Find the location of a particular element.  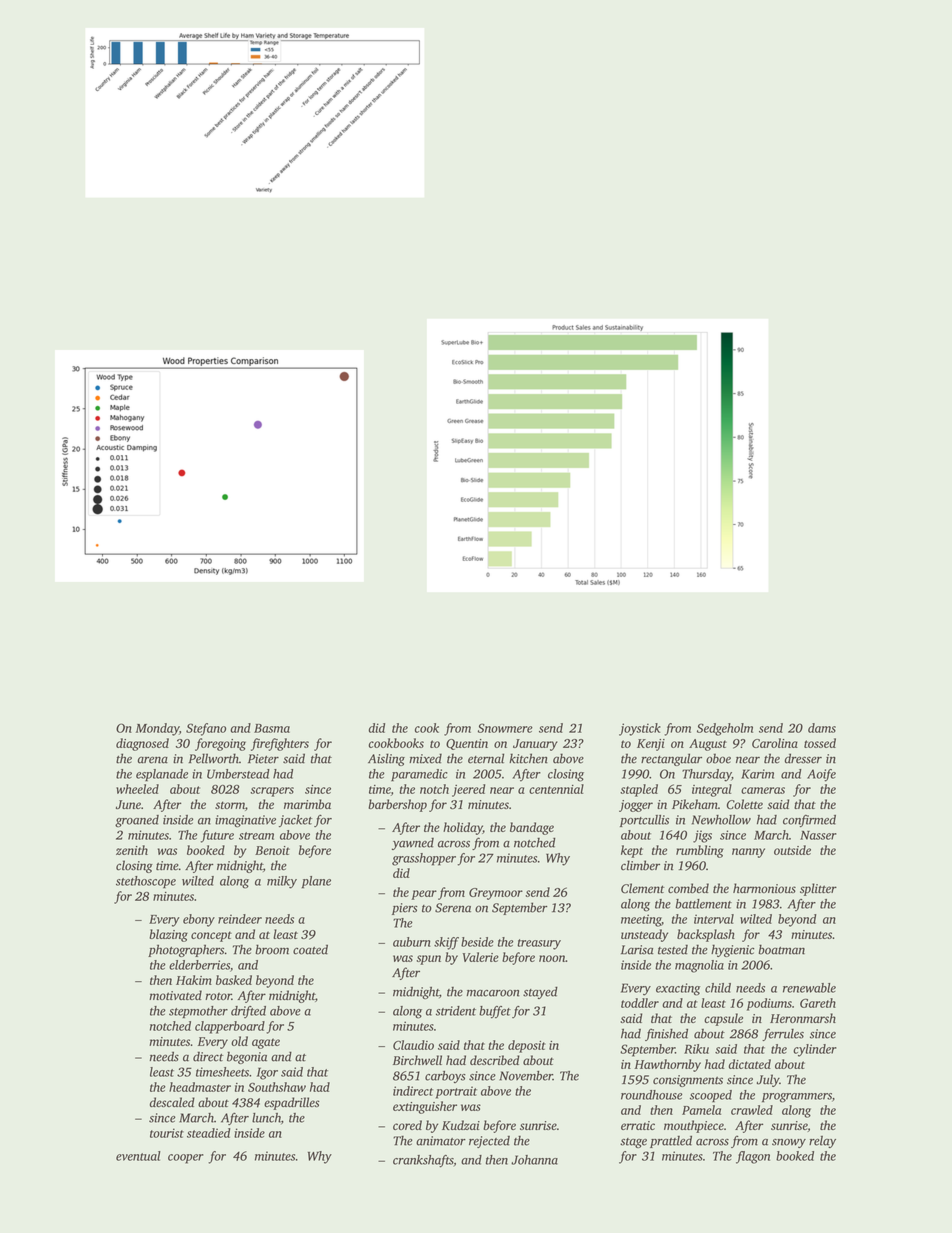

foregoing is located at coordinates (220, 744).
